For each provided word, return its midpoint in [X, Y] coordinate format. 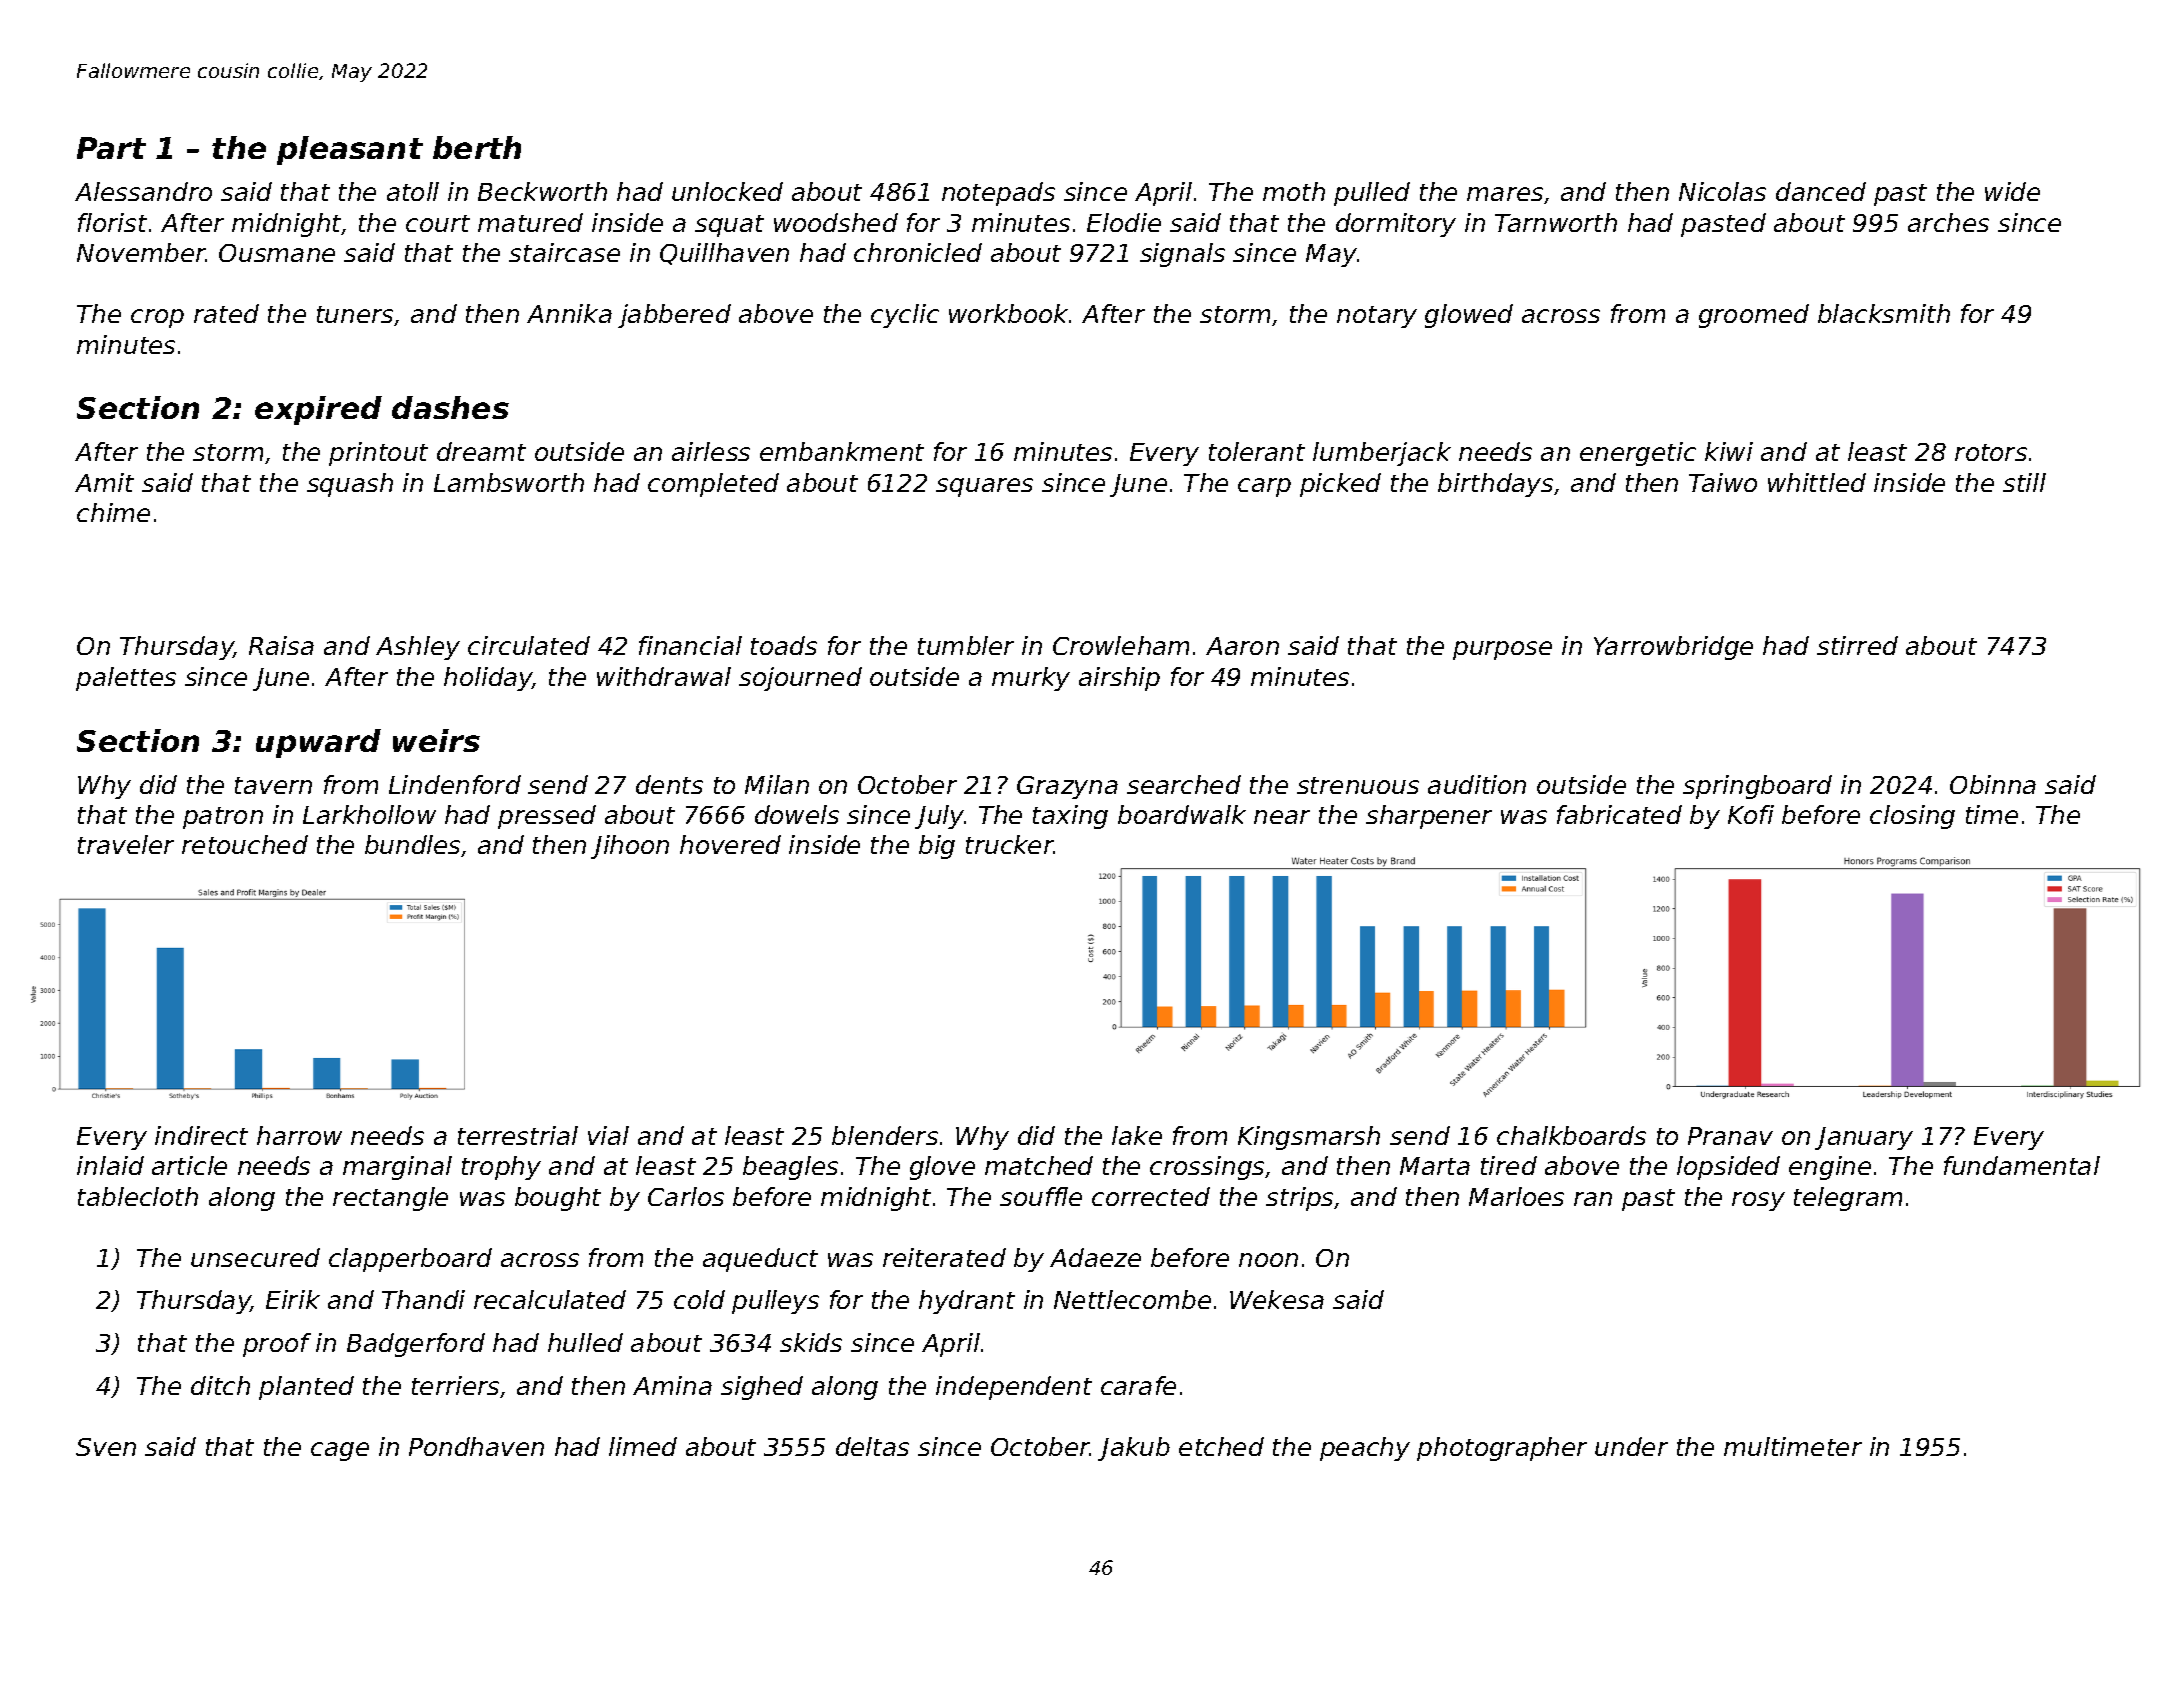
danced [1821, 191]
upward [318, 743]
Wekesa [1277, 1299]
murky [1031, 679]
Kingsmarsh [1309, 1138]
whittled [1817, 482]
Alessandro [143, 191]
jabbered [674, 316]
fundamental [2022, 1165]
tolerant [1257, 451]
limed [643, 1446]
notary [1377, 317]
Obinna [1993, 784]
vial [608, 1135]
